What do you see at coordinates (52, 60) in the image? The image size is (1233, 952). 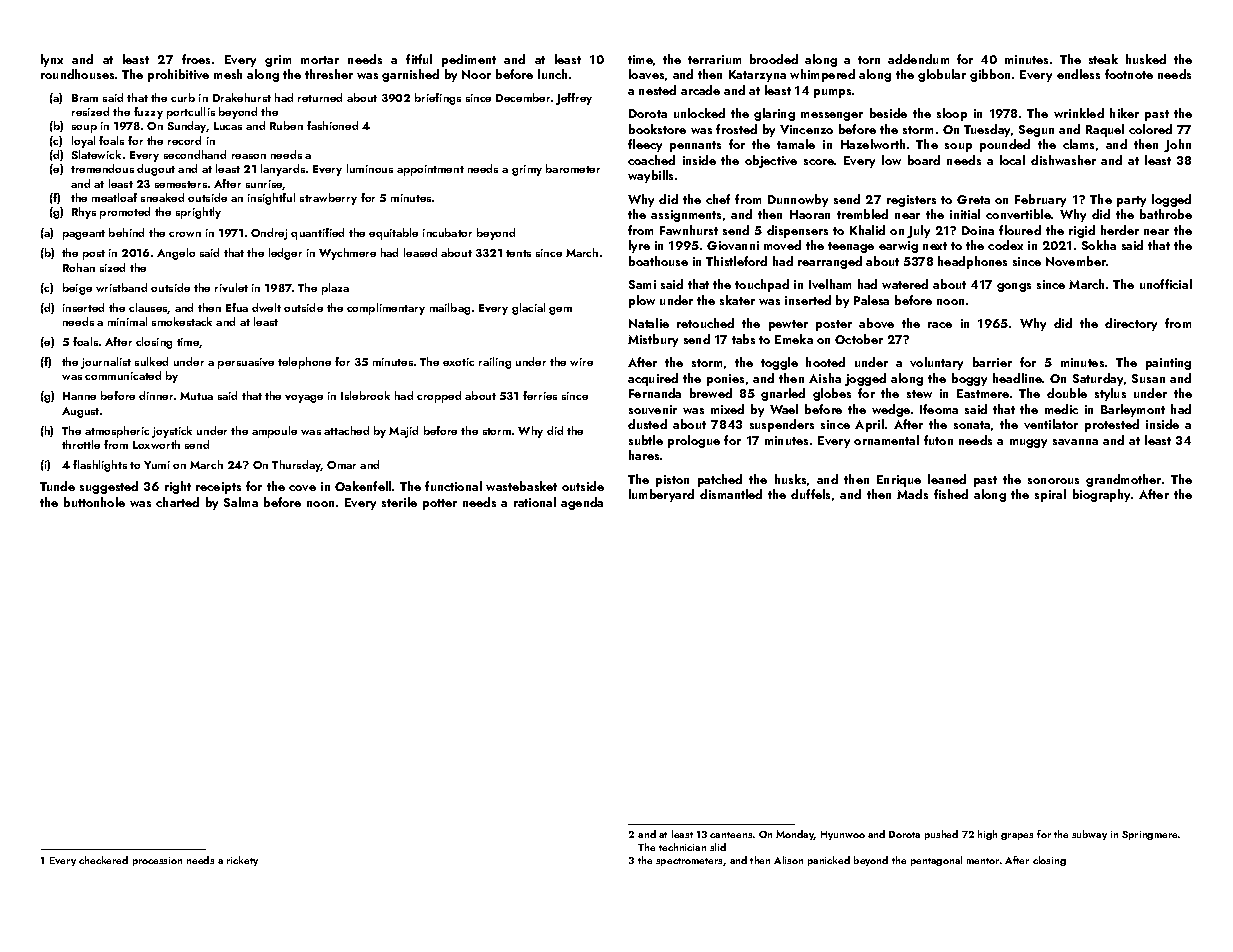 I see `lynx` at bounding box center [52, 60].
